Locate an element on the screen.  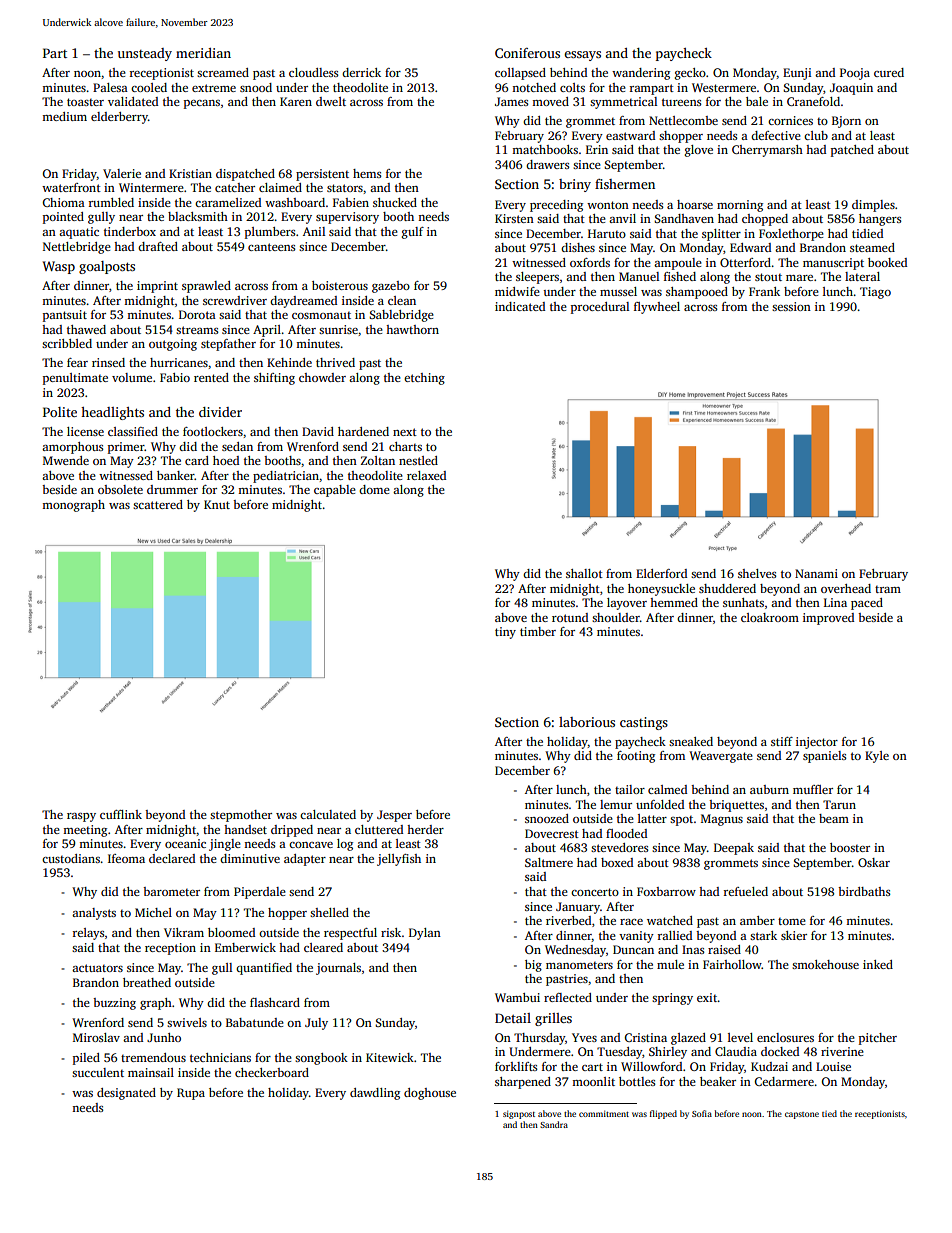
designated is located at coordinates (126, 1094).
